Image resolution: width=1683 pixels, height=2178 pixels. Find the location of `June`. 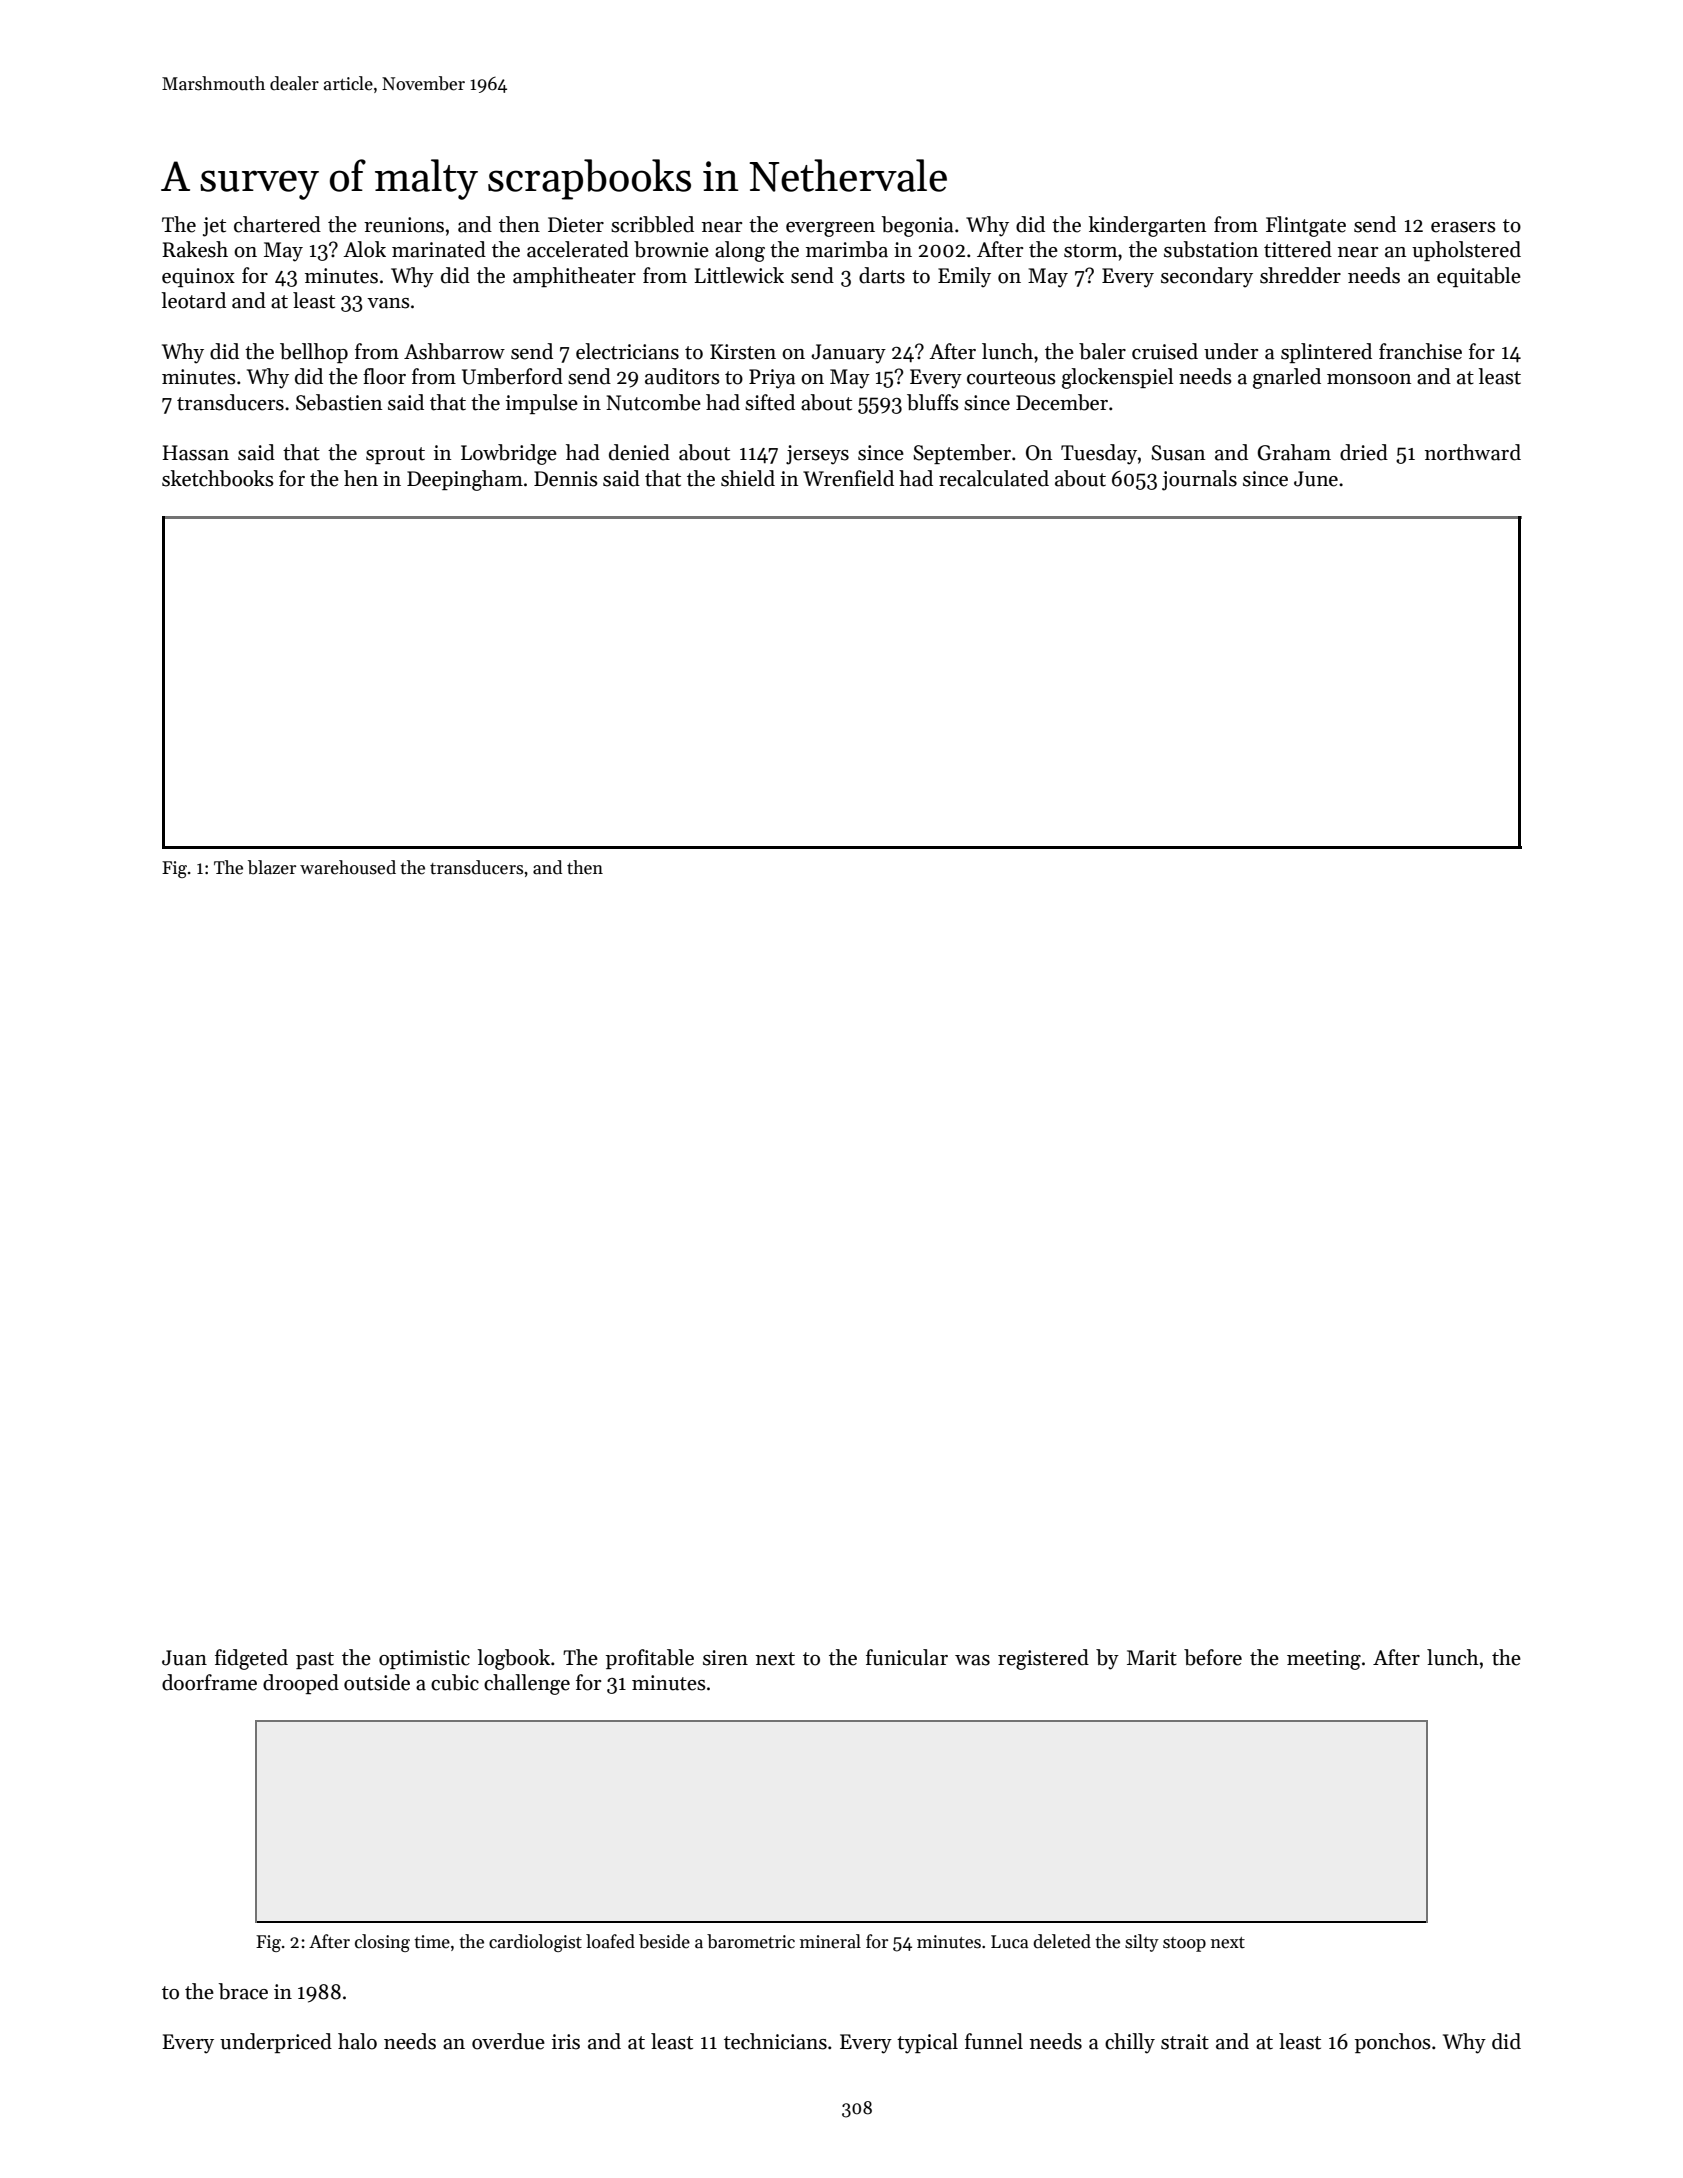

June is located at coordinates (1316, 479).
